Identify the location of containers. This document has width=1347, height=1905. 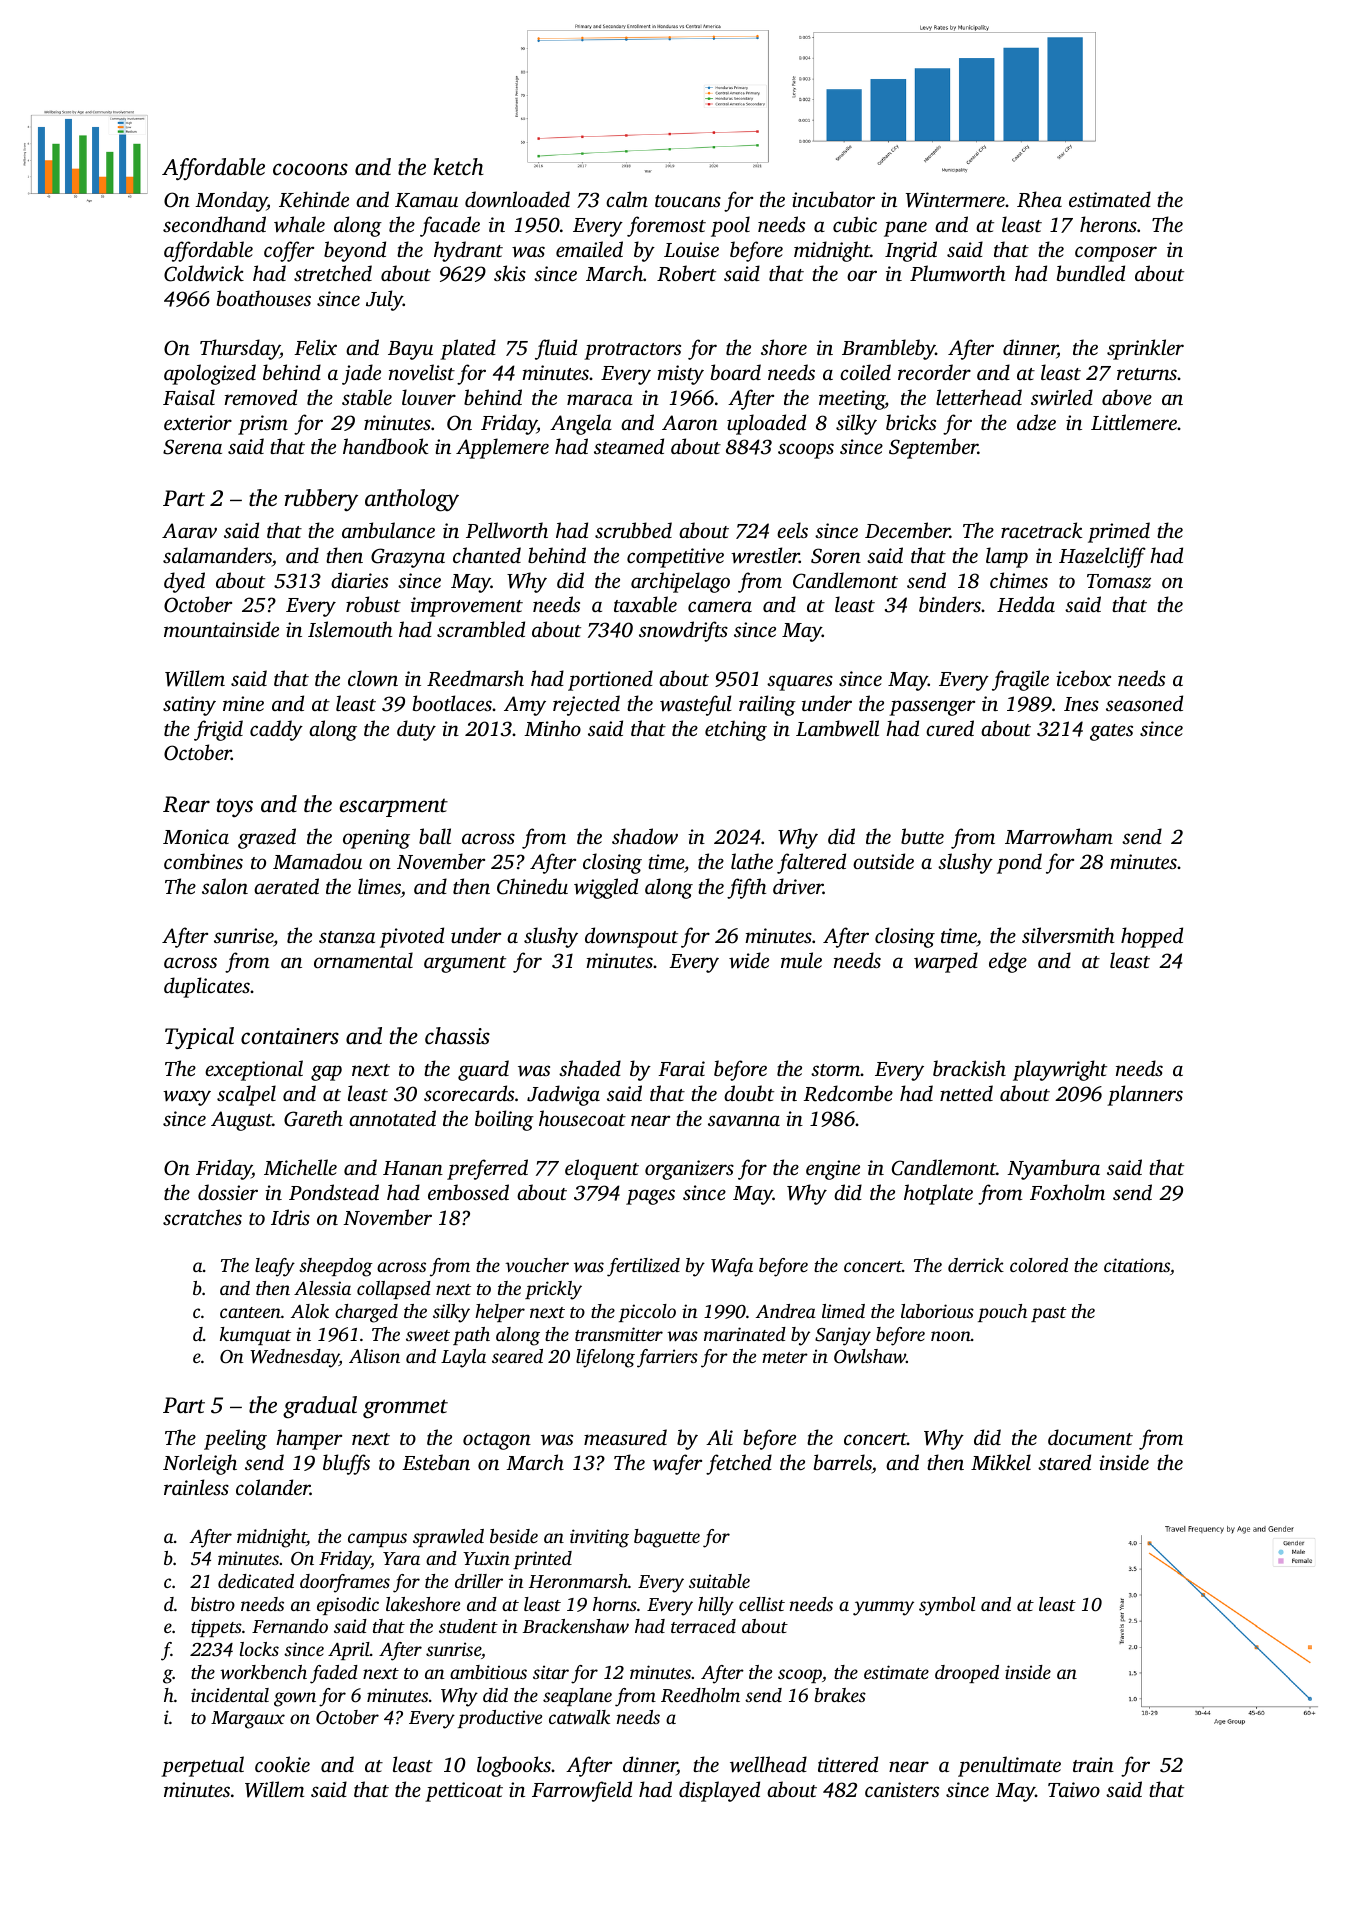
(290, 1036).
